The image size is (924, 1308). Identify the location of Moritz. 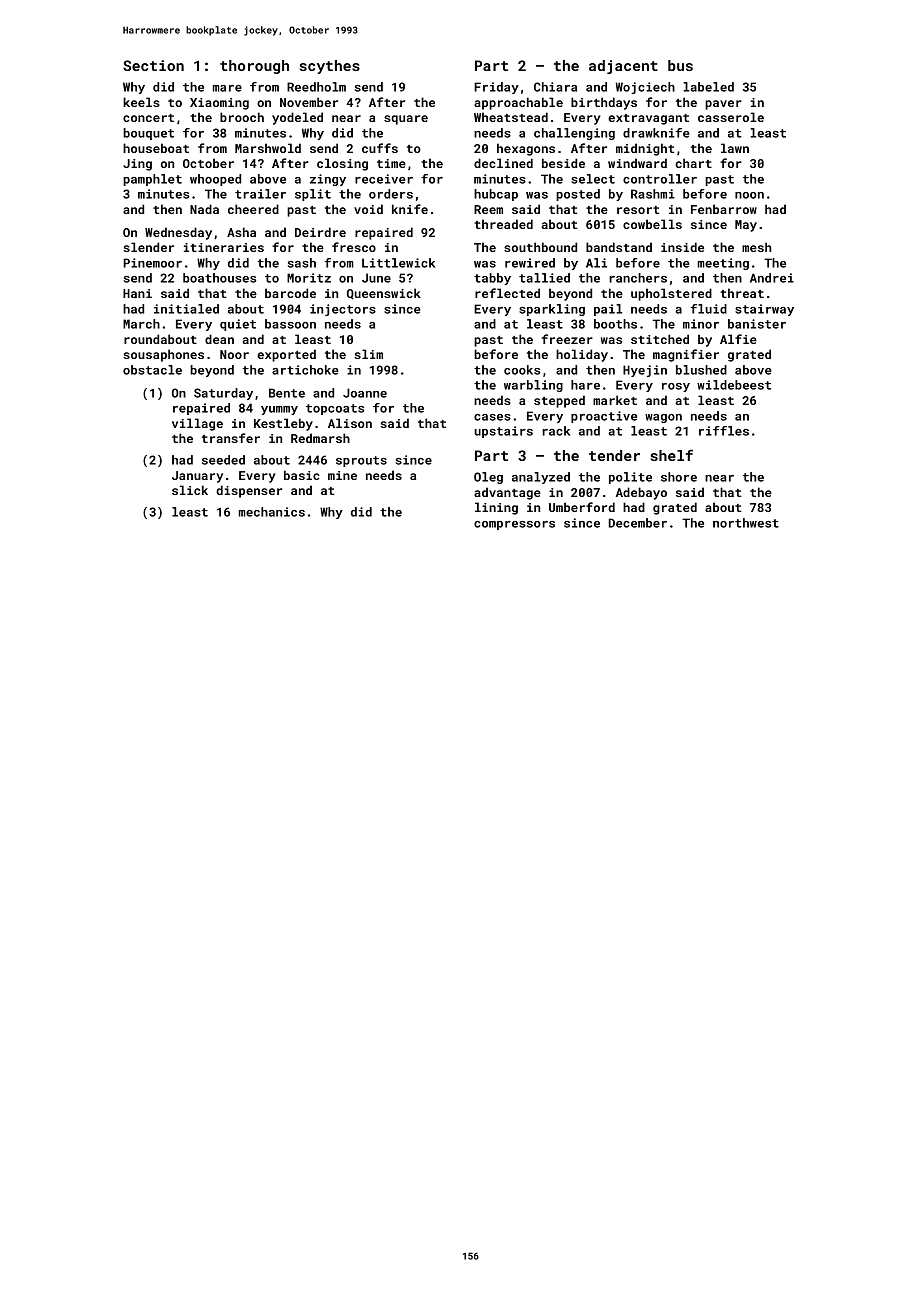
(309, 278).
